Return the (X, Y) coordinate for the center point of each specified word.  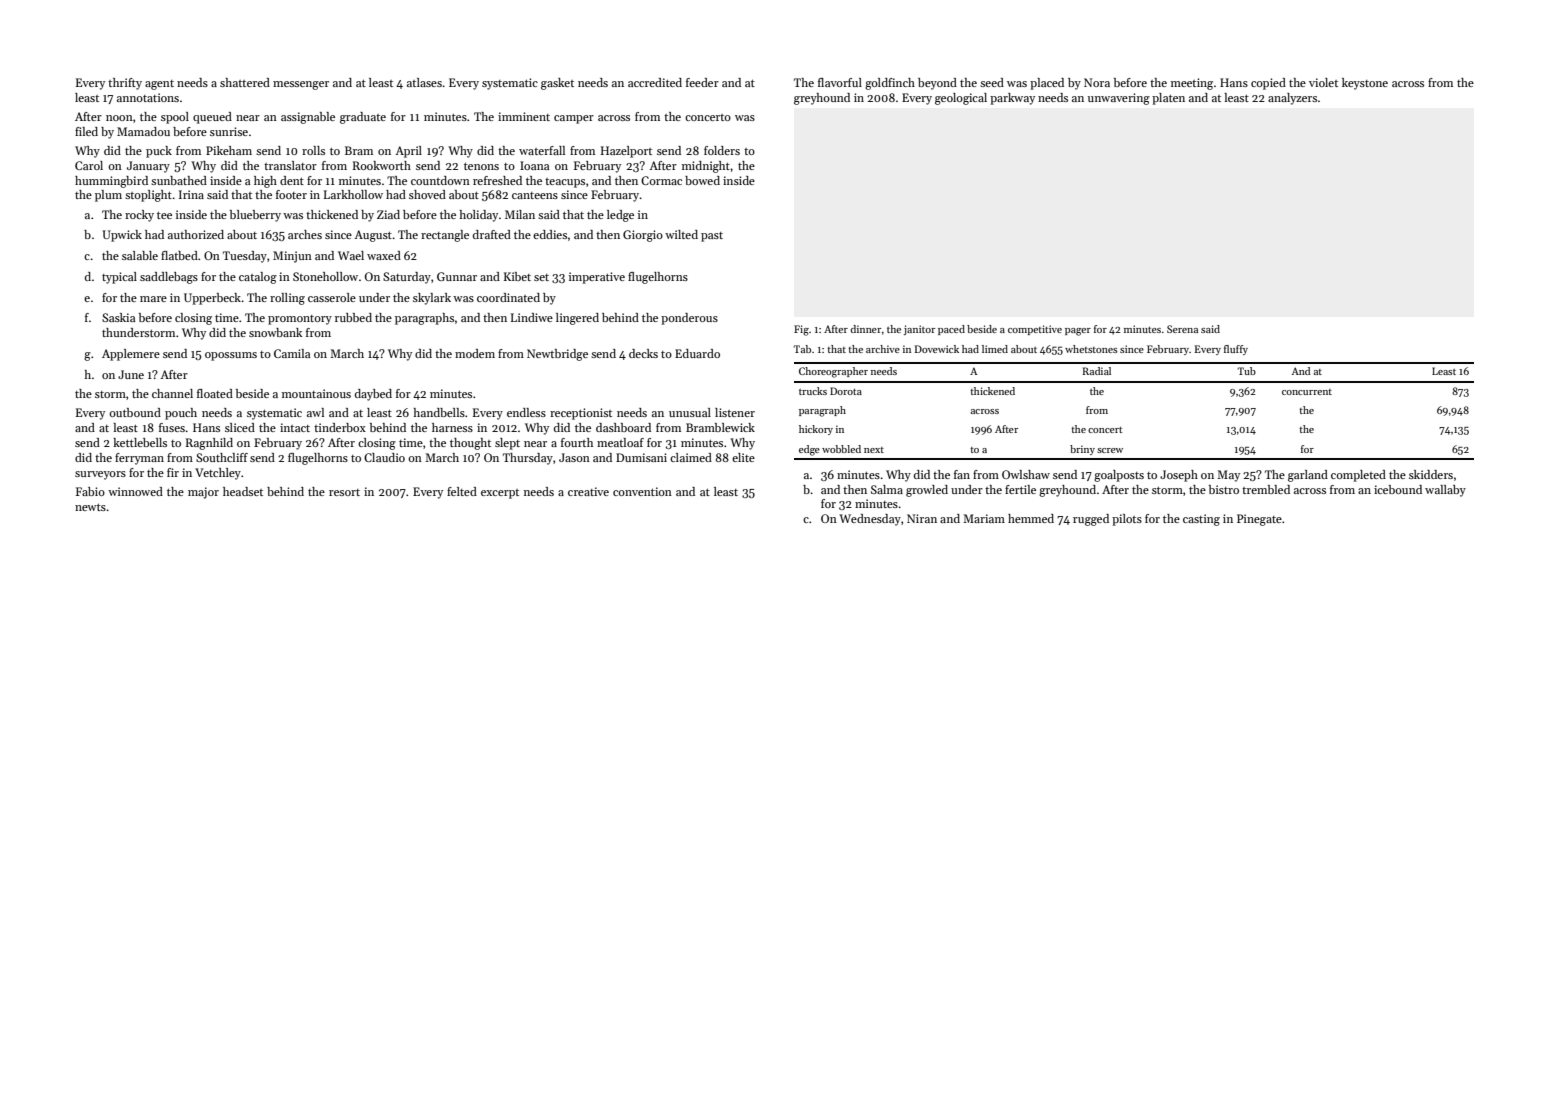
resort (344, 492)
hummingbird (111, 182)
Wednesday (870, 520)
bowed (702, 180)
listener (735, 412)
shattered (245, 82)
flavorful (840, 82)
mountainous (316, 393)
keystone (1365, 84)
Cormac (661, 180)
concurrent (1307, 392)
